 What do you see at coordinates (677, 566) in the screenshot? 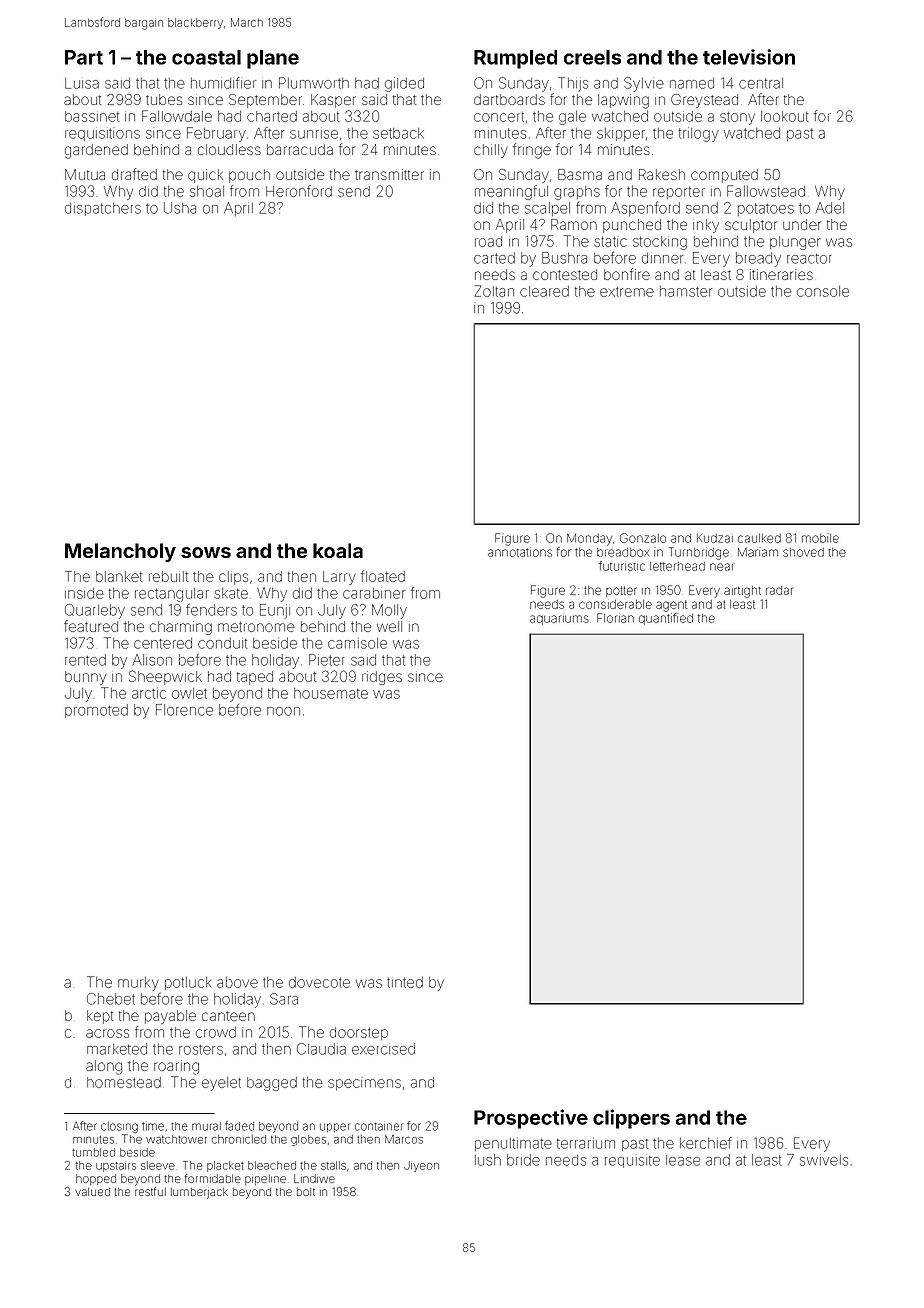
I see `letterhead` at bounding box center [677, 566].
